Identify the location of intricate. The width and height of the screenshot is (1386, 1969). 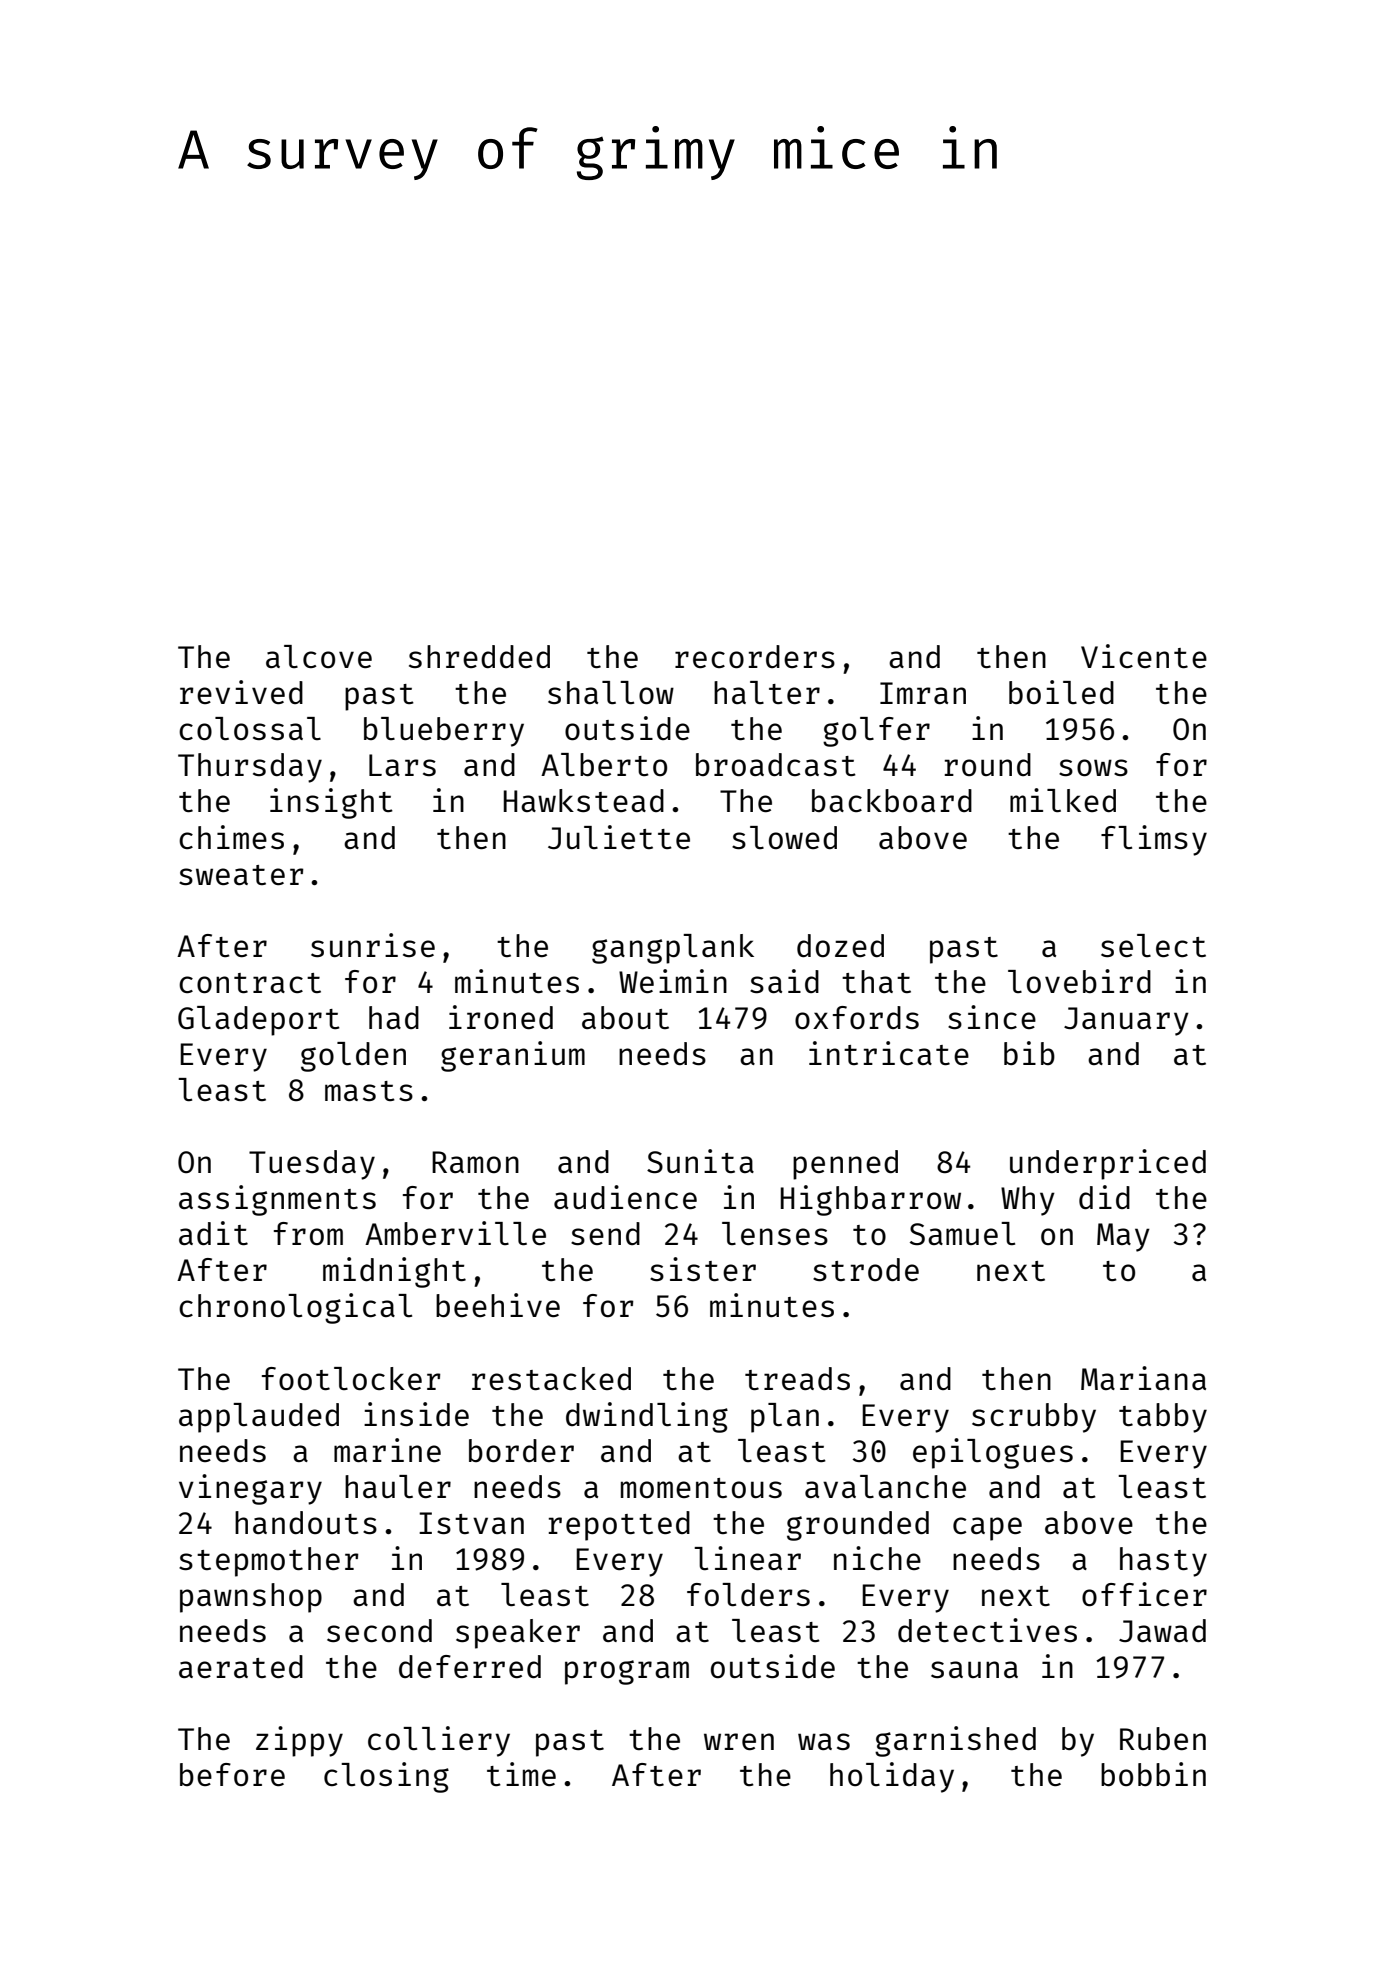
(889, 1053).
